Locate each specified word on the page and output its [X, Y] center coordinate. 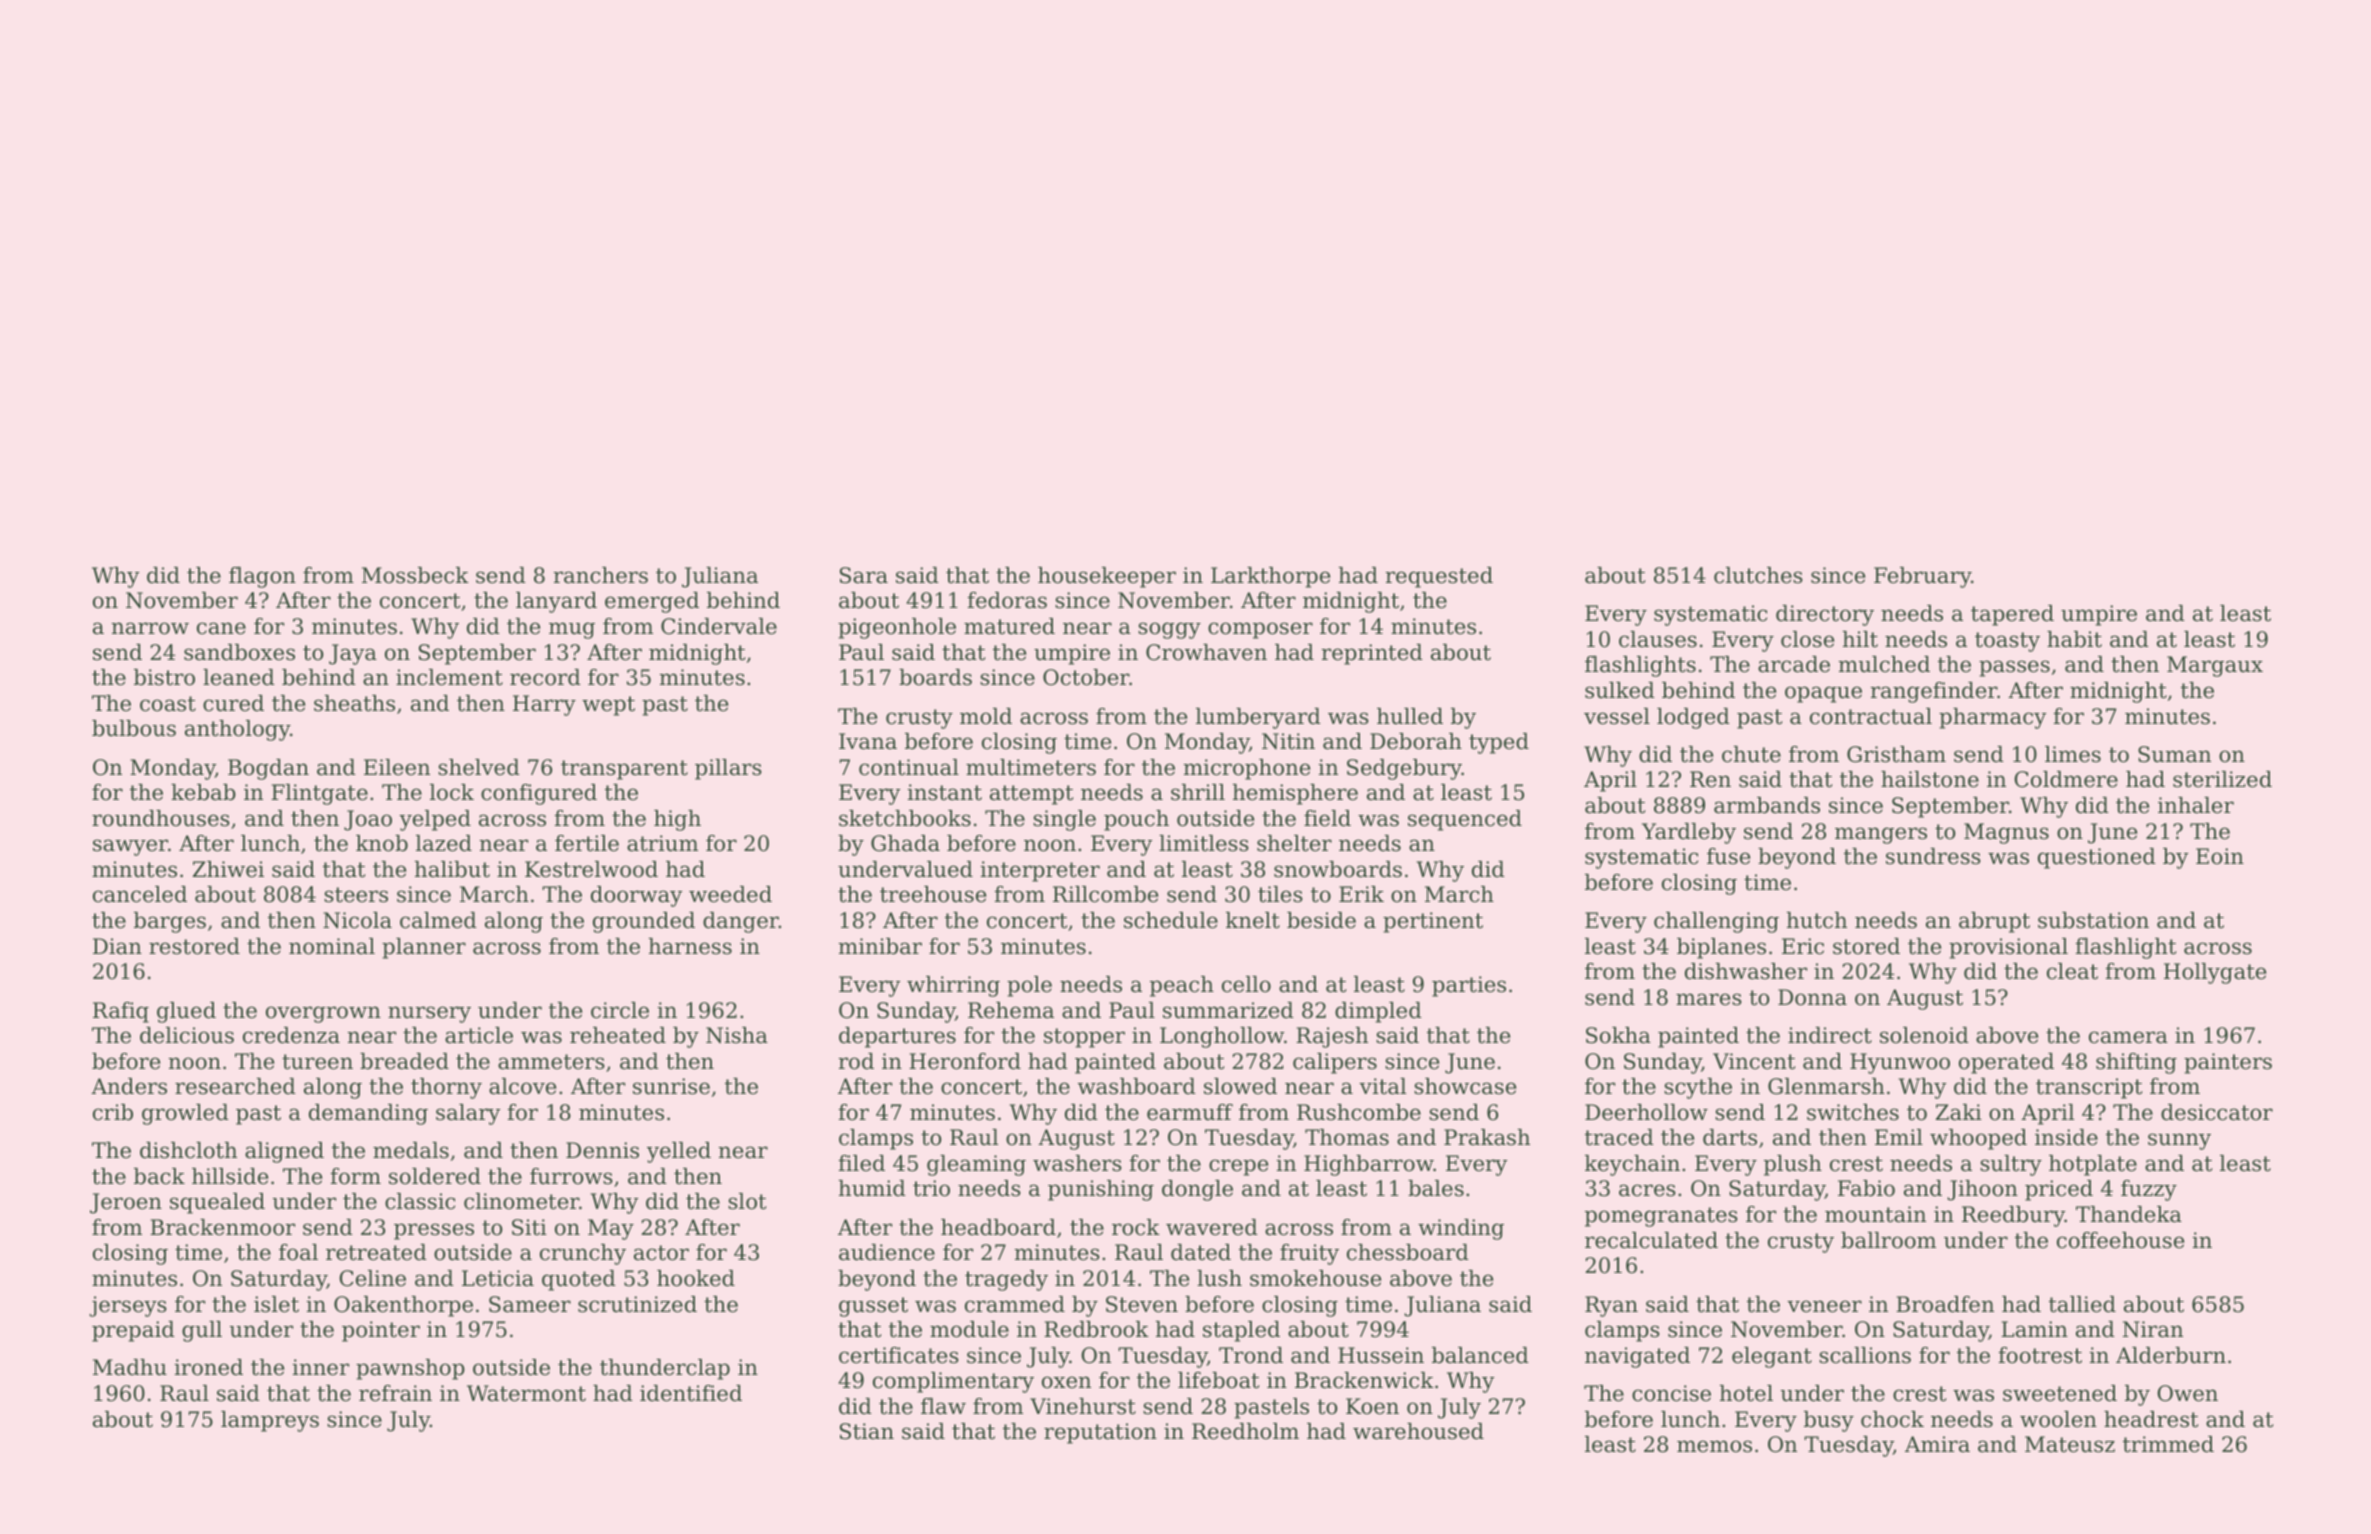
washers [1077, 1163]
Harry [544, 705]
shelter [1294, 843]
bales [1436, 1188]
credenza [291, 1035]
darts [1730, 1137]
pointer [381, 1331]
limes [2073, 754]
